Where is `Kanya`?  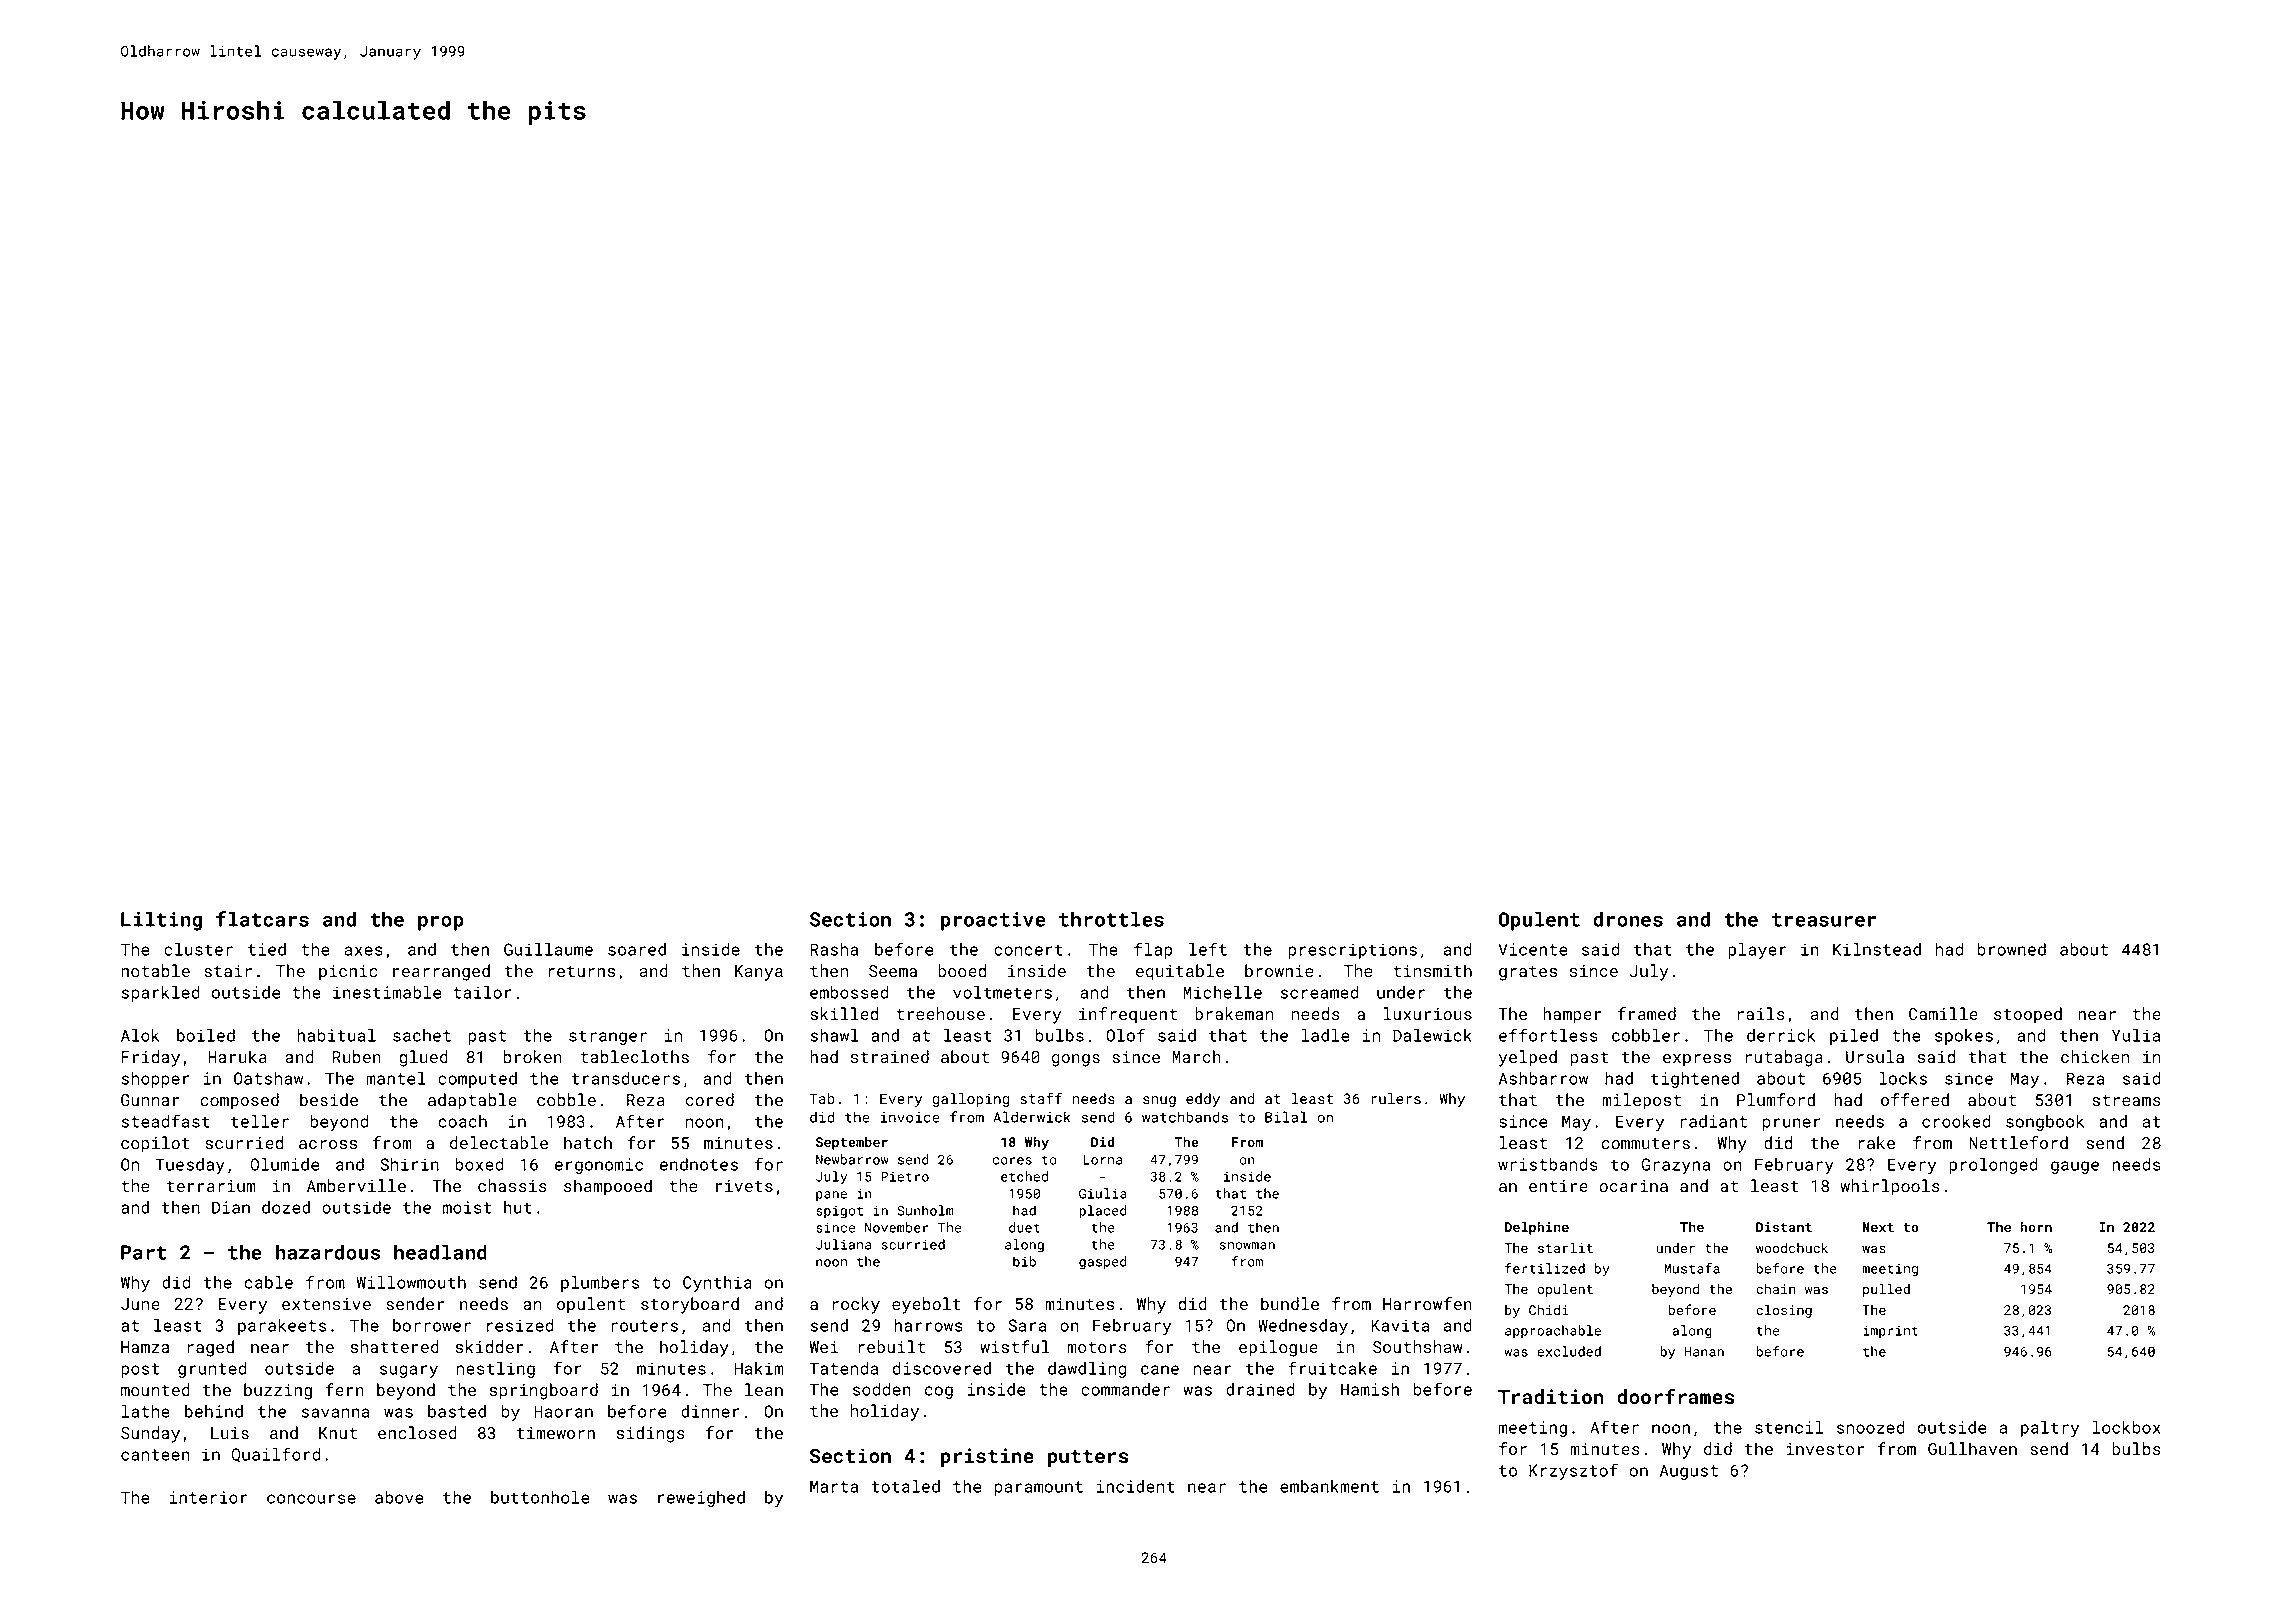
Kanya is located at coordinates (759, 973).
